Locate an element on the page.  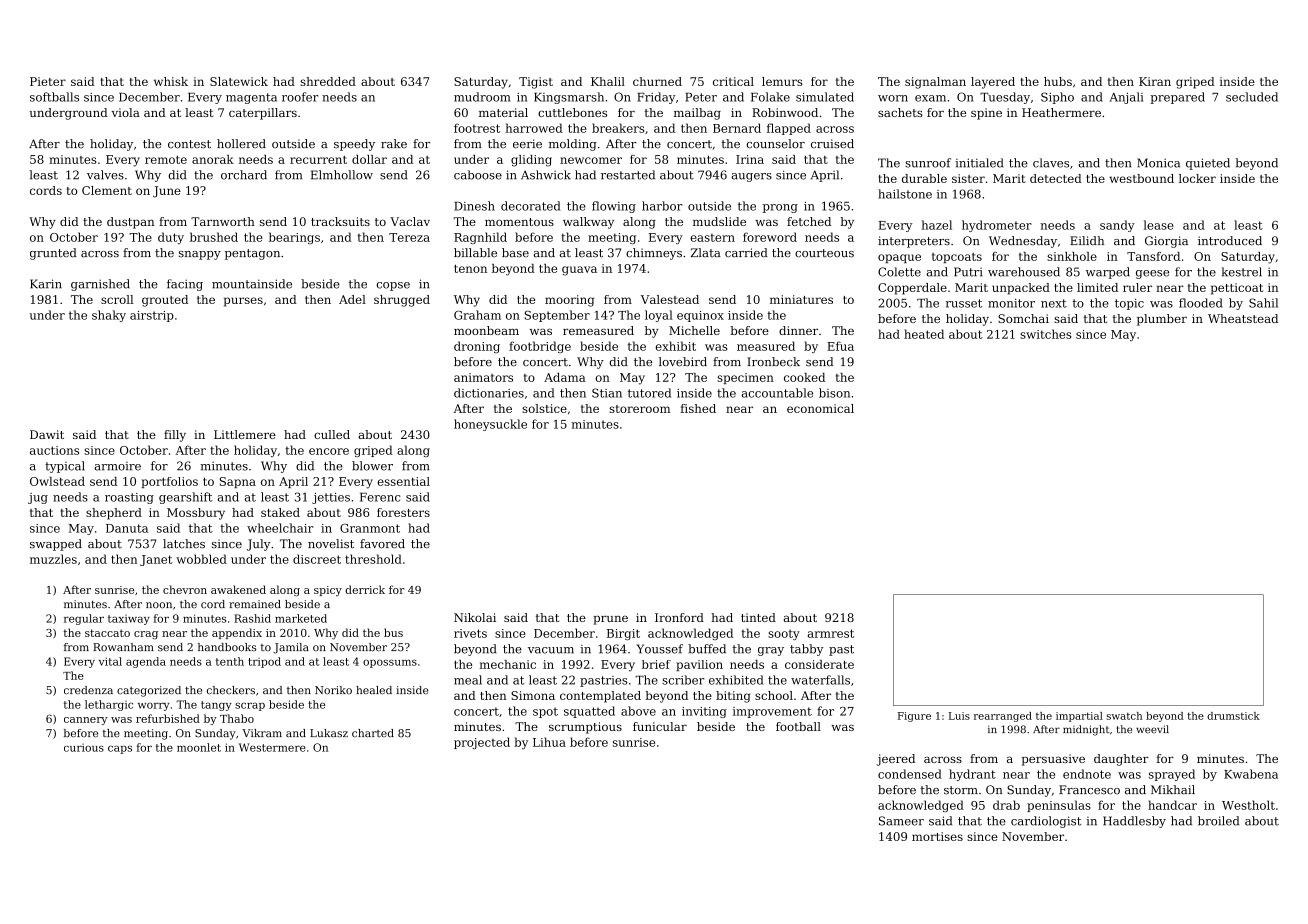
Folake is located at coordinates (770, 97).
